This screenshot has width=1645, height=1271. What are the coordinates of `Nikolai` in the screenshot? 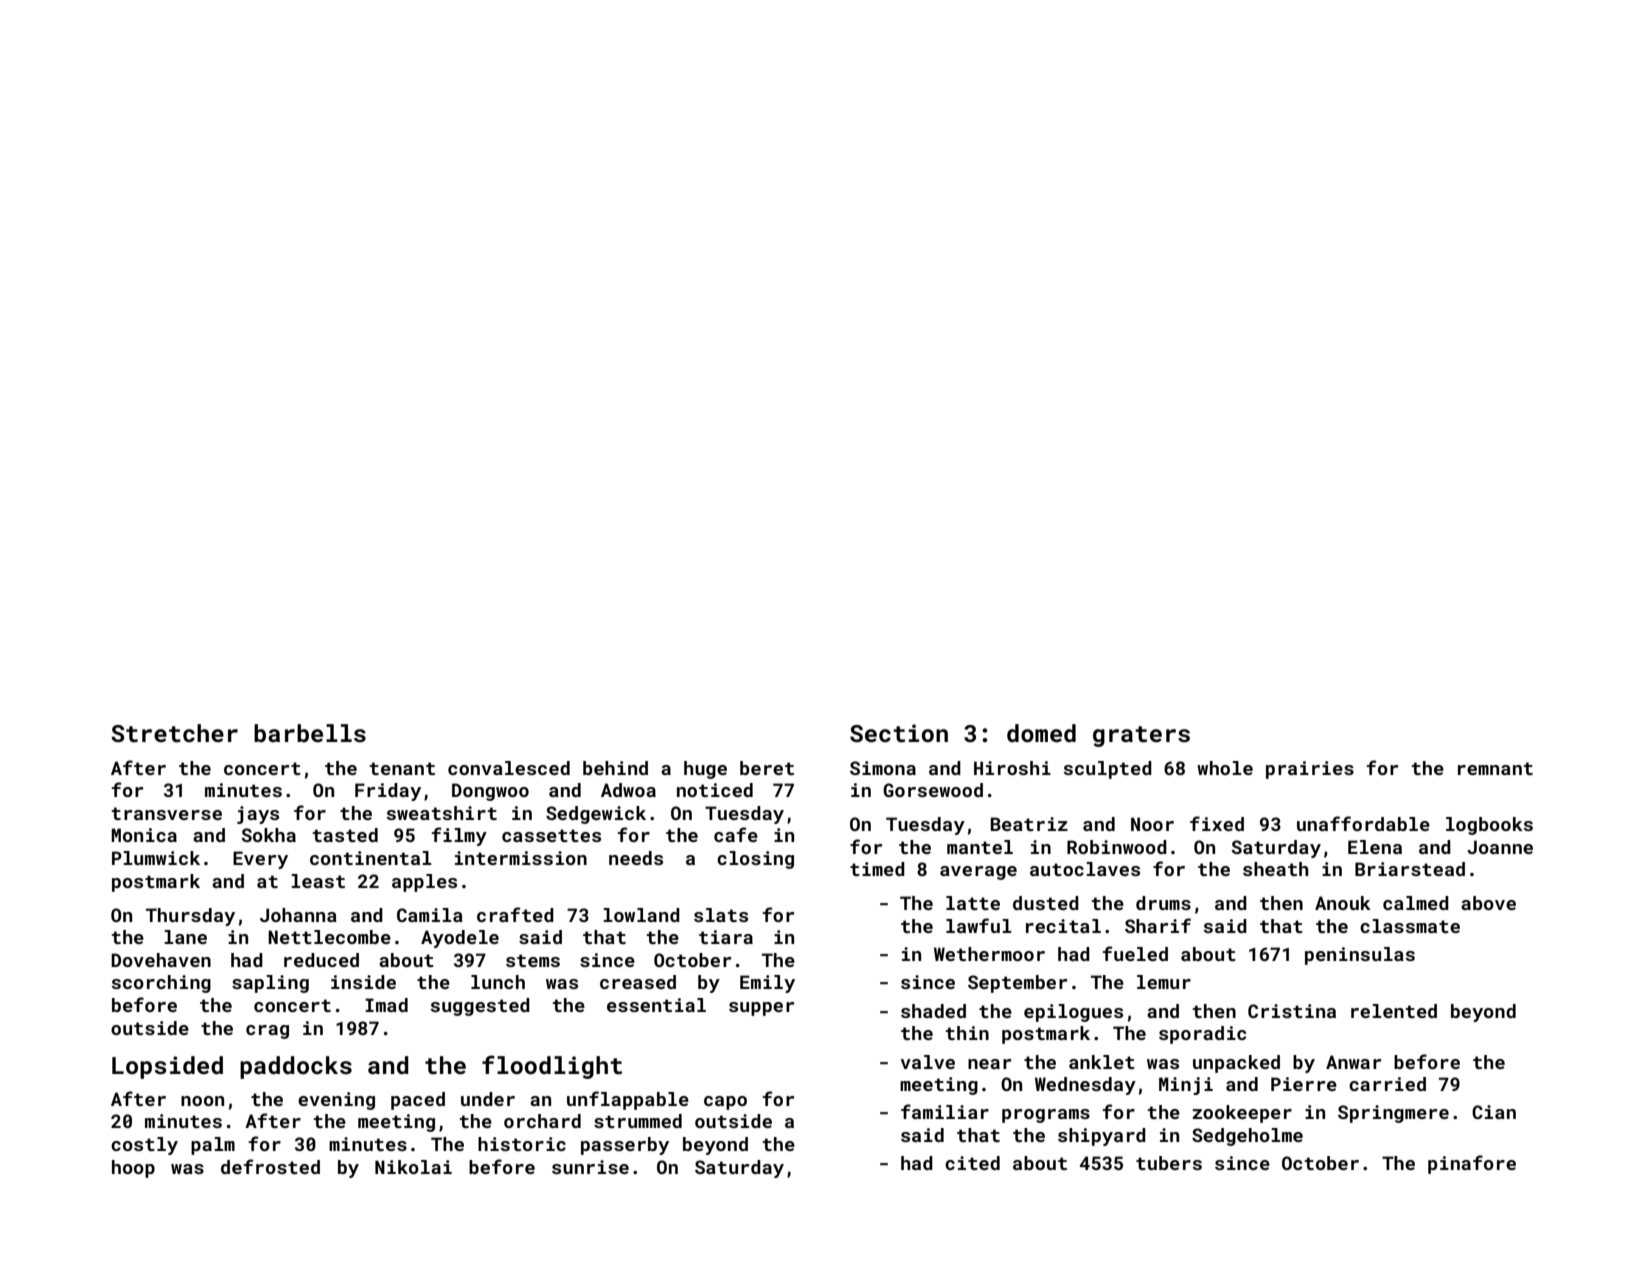 It's located at (413, 1167).
